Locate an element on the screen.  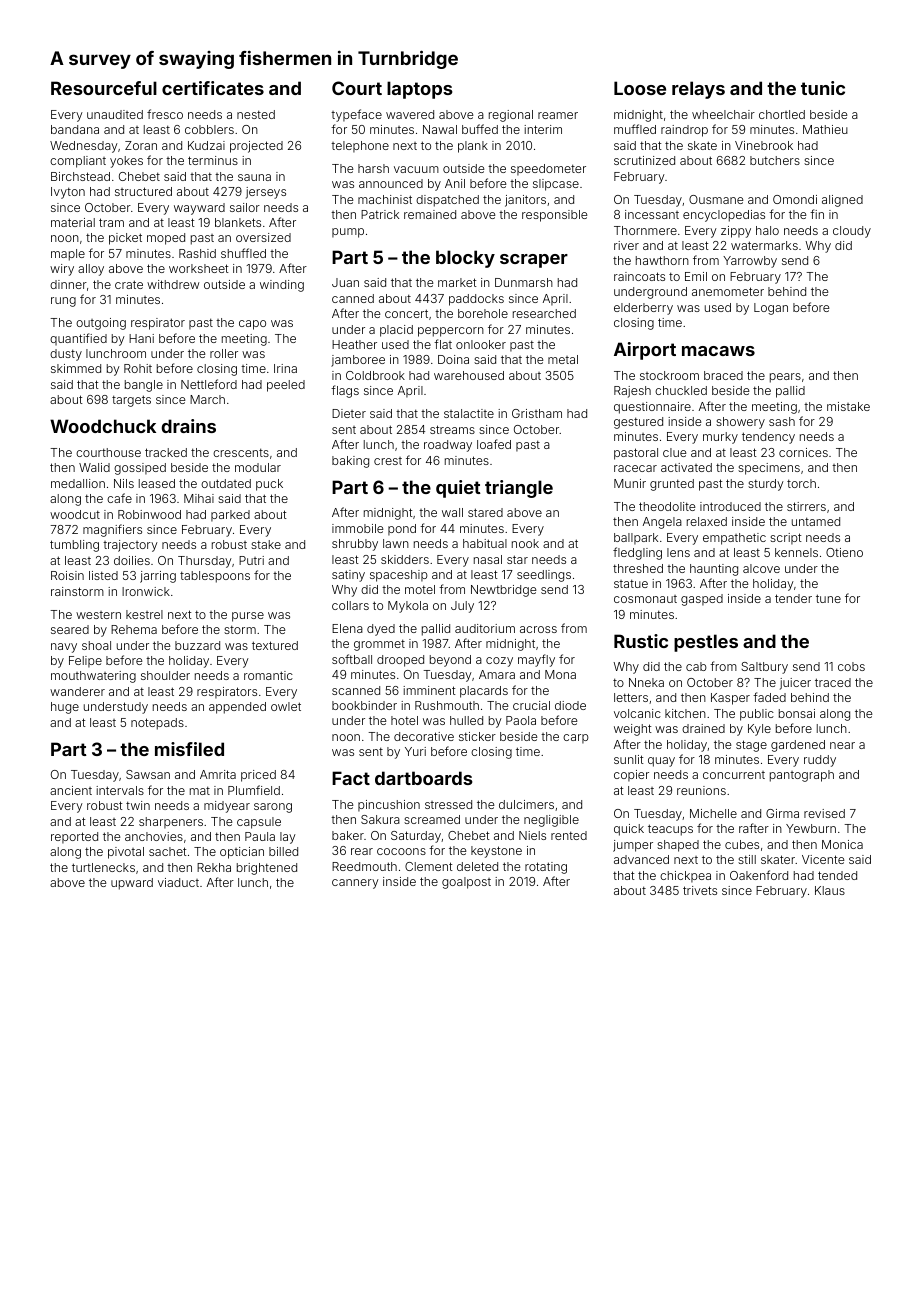
projected is located at coordinates (256, 147).
